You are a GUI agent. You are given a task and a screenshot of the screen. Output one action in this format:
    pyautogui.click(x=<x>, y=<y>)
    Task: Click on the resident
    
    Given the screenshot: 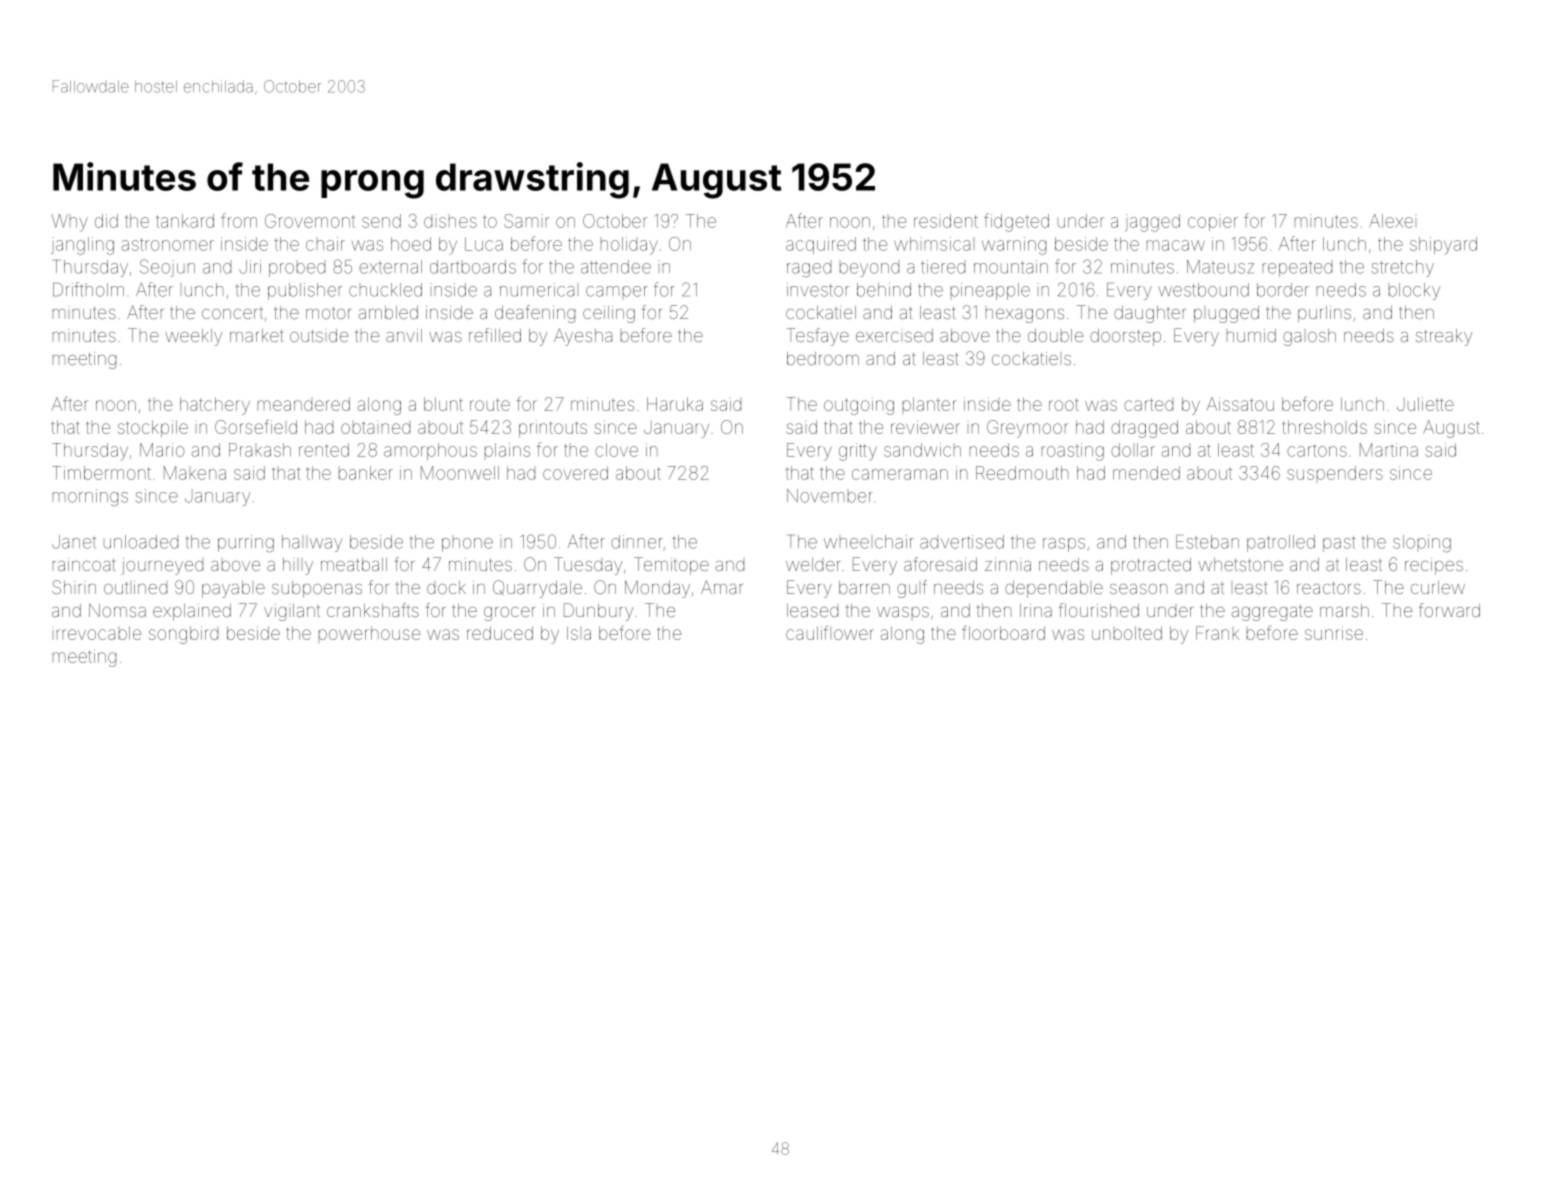 What is the action you would take?
    pyautogui.click(x=946, y=221)
